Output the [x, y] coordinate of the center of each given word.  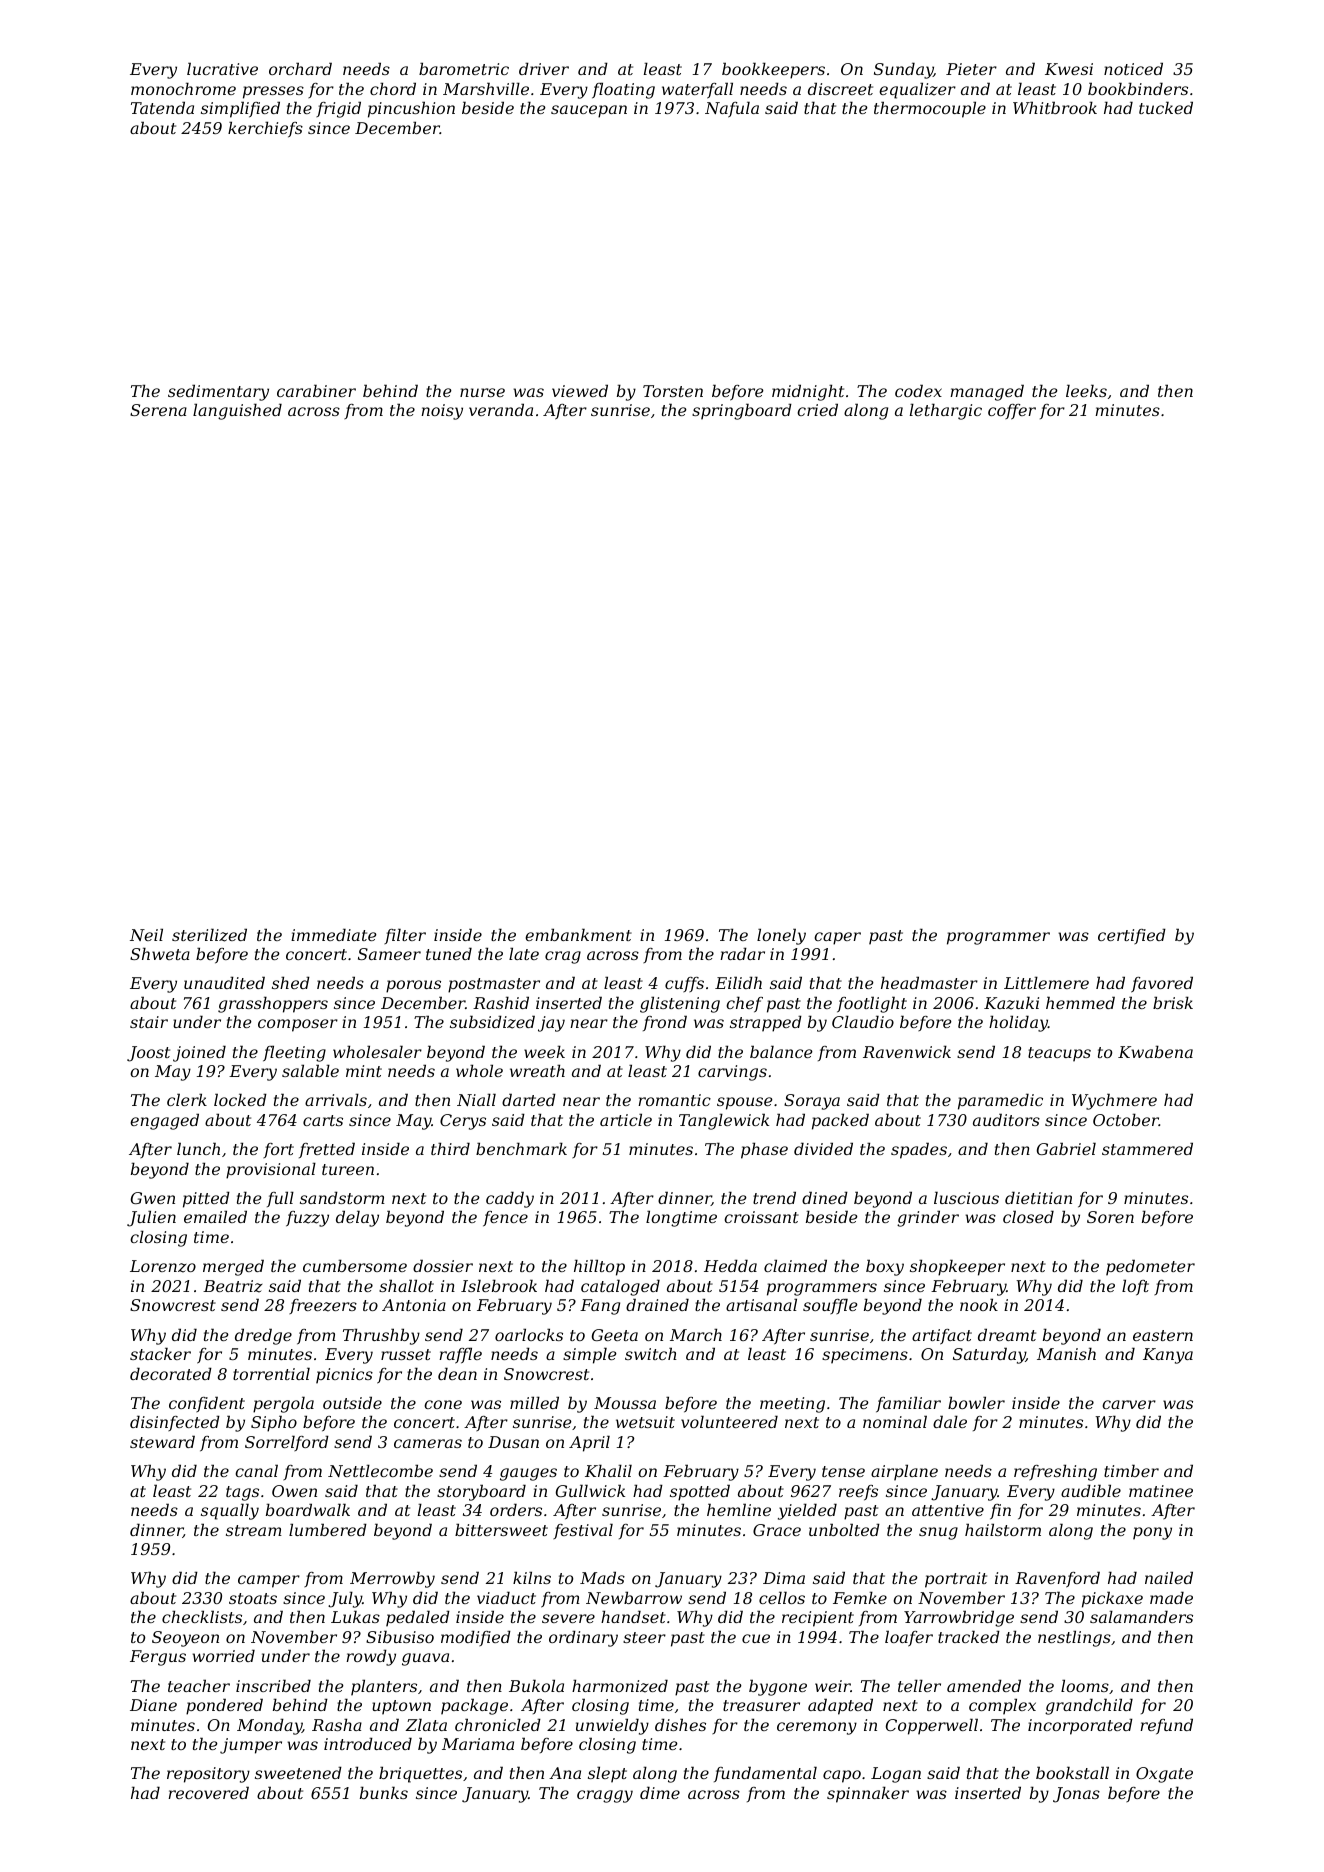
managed [987, 392]
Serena [158, 410]
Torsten [673, 391]
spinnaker [868, 1794]
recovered [208, 1792]
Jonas [1076, 1795]
